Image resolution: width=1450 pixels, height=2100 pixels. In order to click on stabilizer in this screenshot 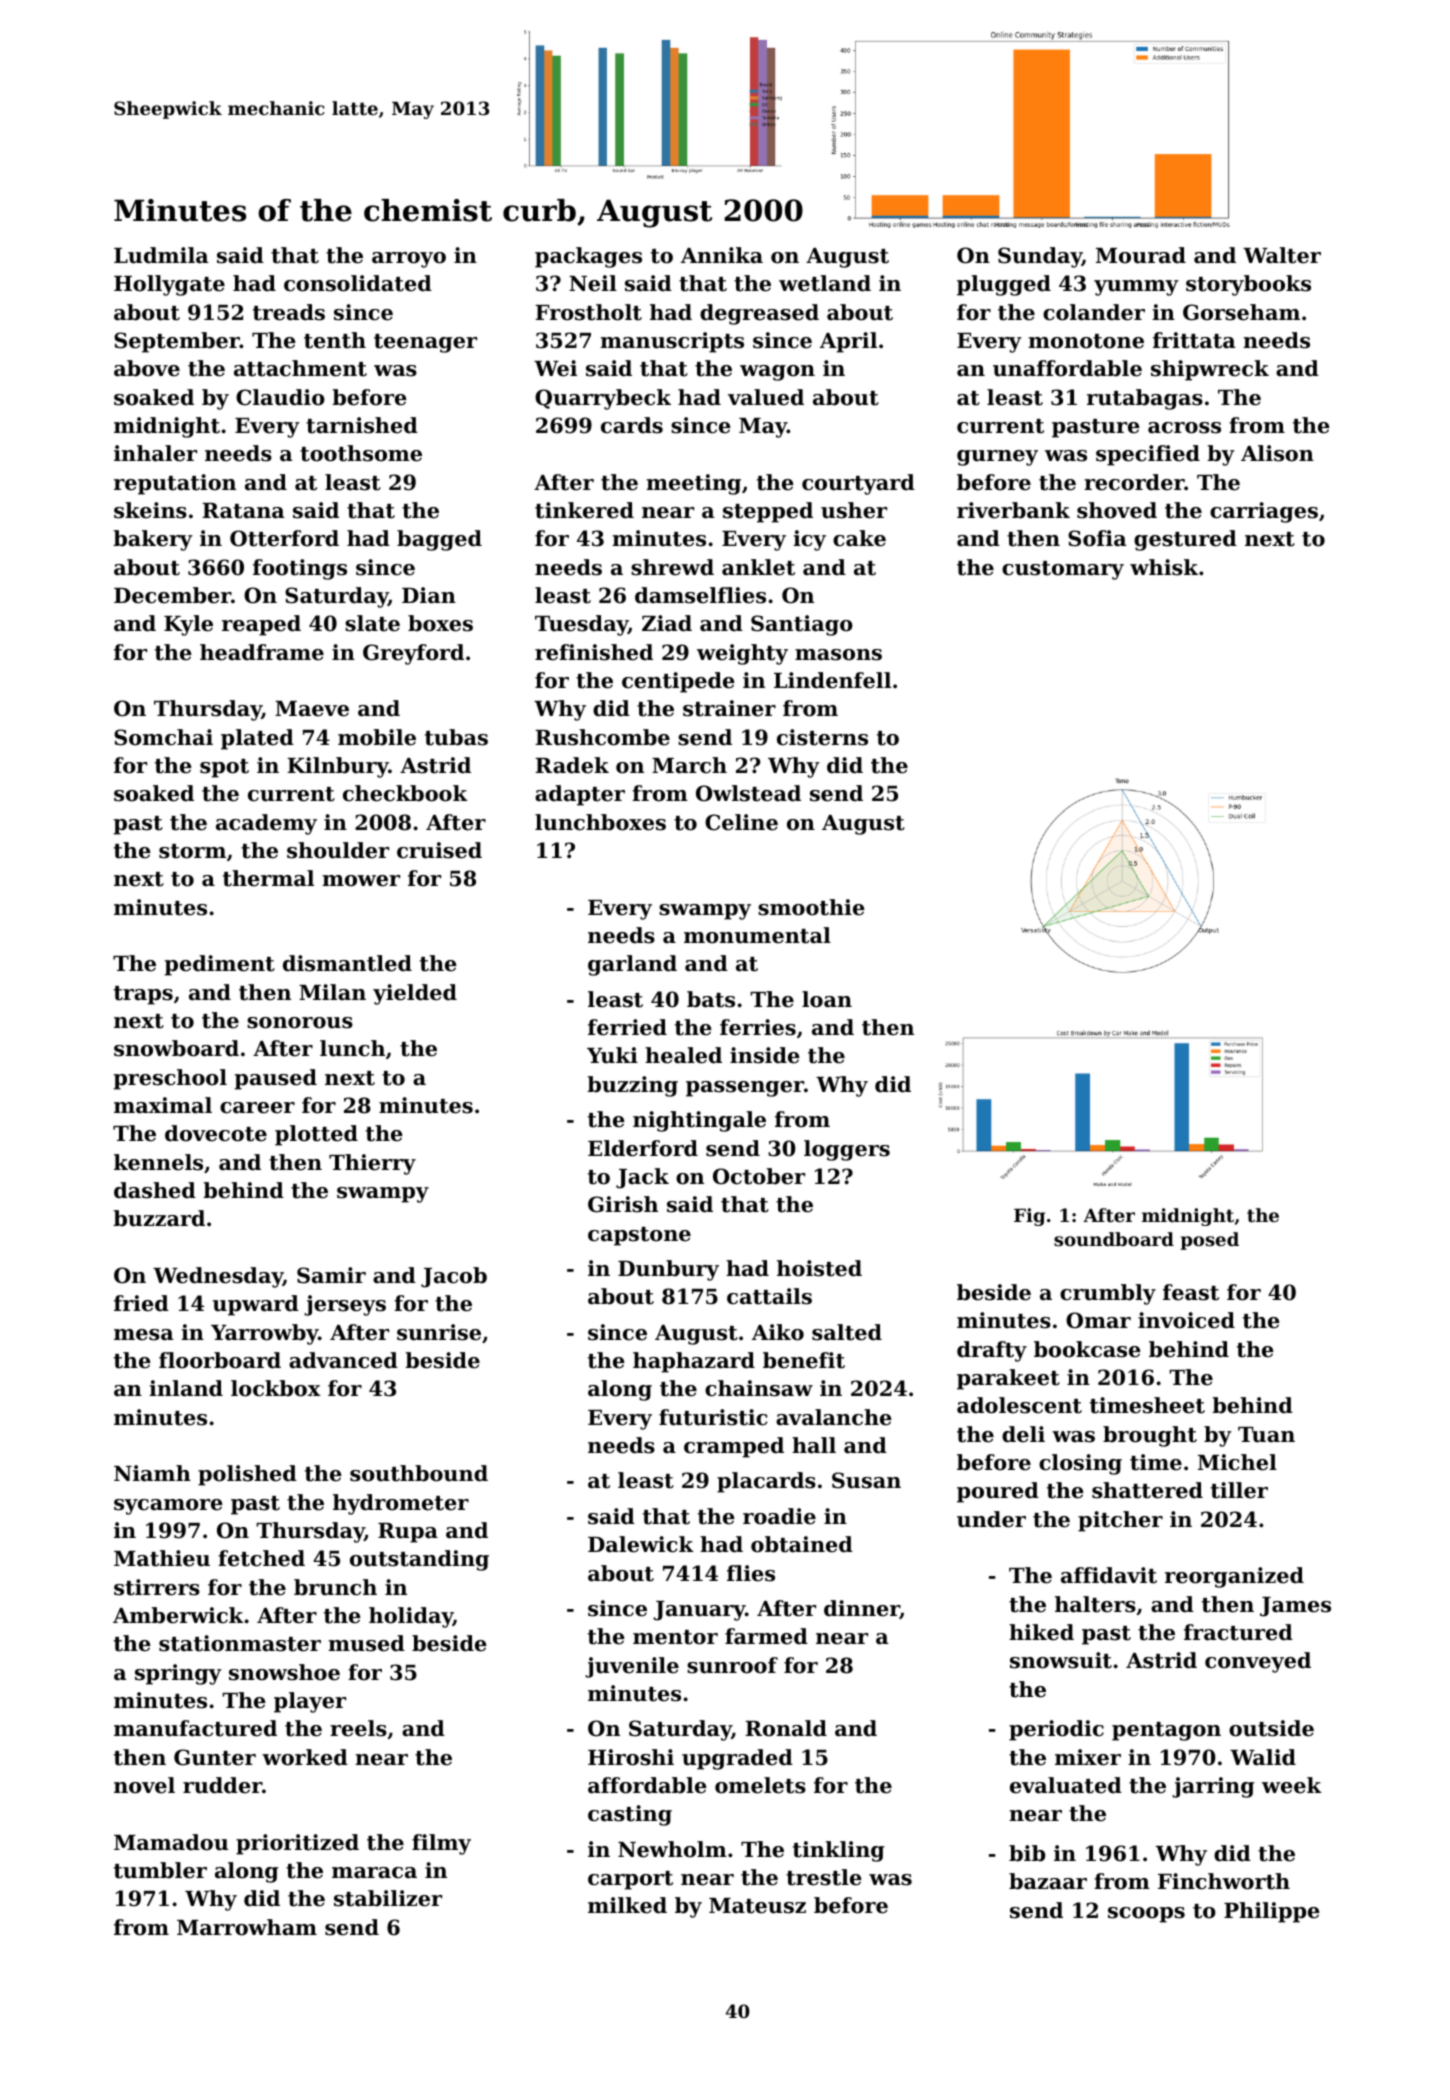, I will do `click(388, 1898)`.
